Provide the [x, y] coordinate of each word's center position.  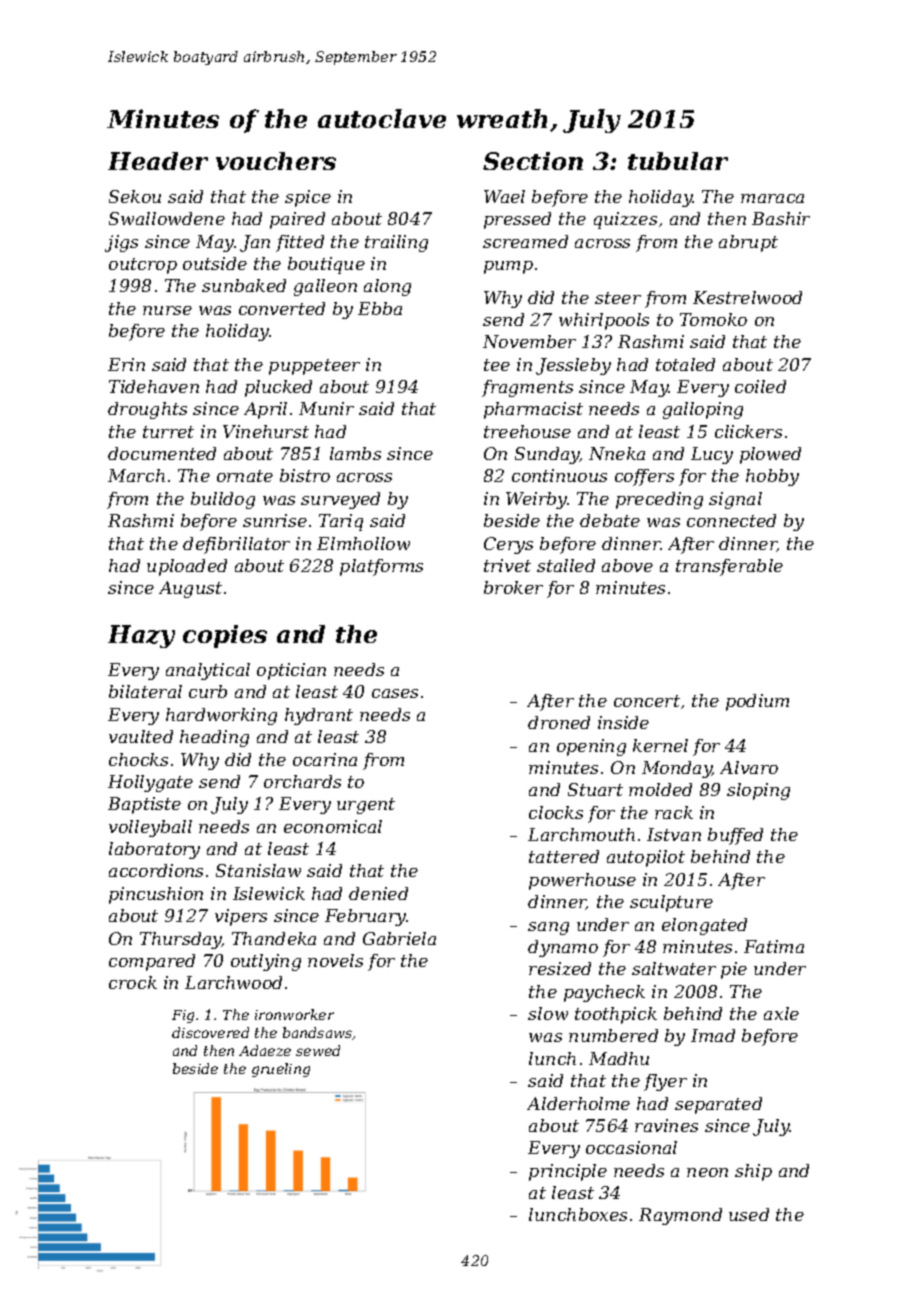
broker [513, 587]
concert [647, 701]
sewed [318, 1050]
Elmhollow [363, 543]
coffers [644, 477]
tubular [678, 161]
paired [297, 220]
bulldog [223, 500]
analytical [208, 671]
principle [568, 1172]
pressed [517, 220]
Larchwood [233, 982]
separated [718, 1105]
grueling [281, 1070]
